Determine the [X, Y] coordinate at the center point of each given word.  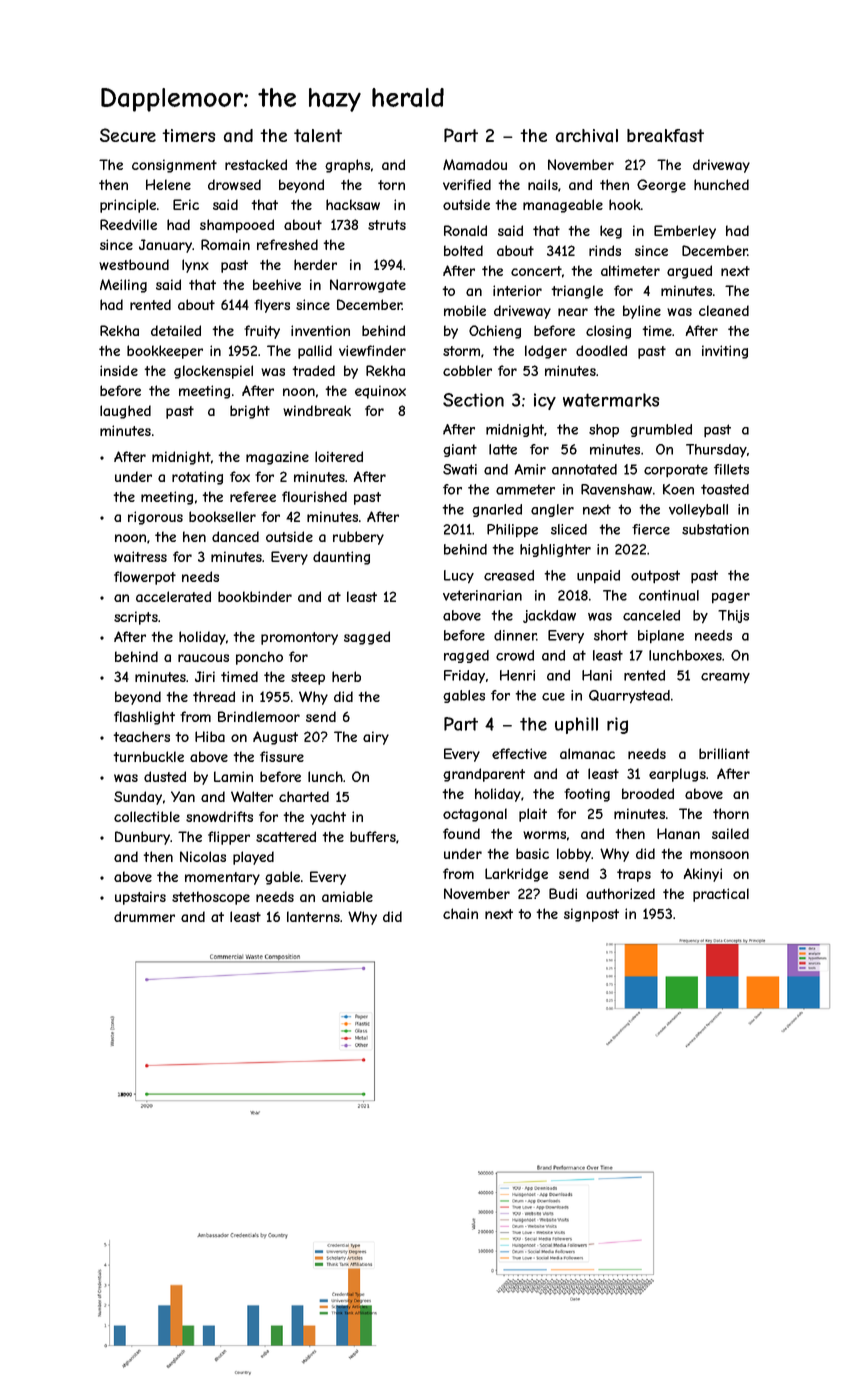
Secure [128, 135]
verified [467, 184]
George [661, 186]
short [611, 635]
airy [376, 738]
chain [460, 913]
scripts [136, 618]
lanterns [313, 916]
